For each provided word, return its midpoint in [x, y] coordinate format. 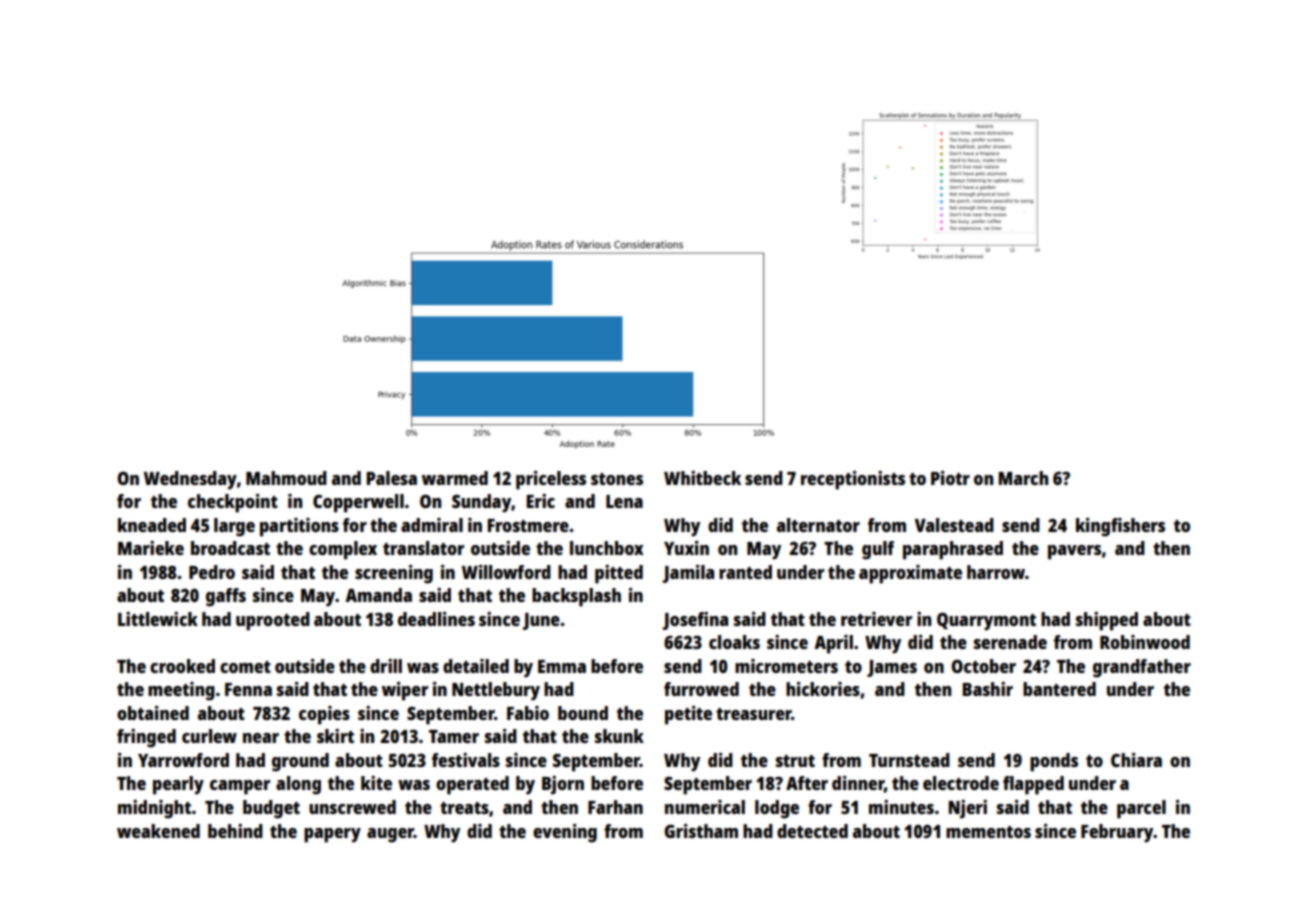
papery [332, 835]
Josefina [695, 621]
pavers [1074, 552]
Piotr [950, 478]
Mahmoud [286, 478]
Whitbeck [702, 478]
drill [386, 666]
